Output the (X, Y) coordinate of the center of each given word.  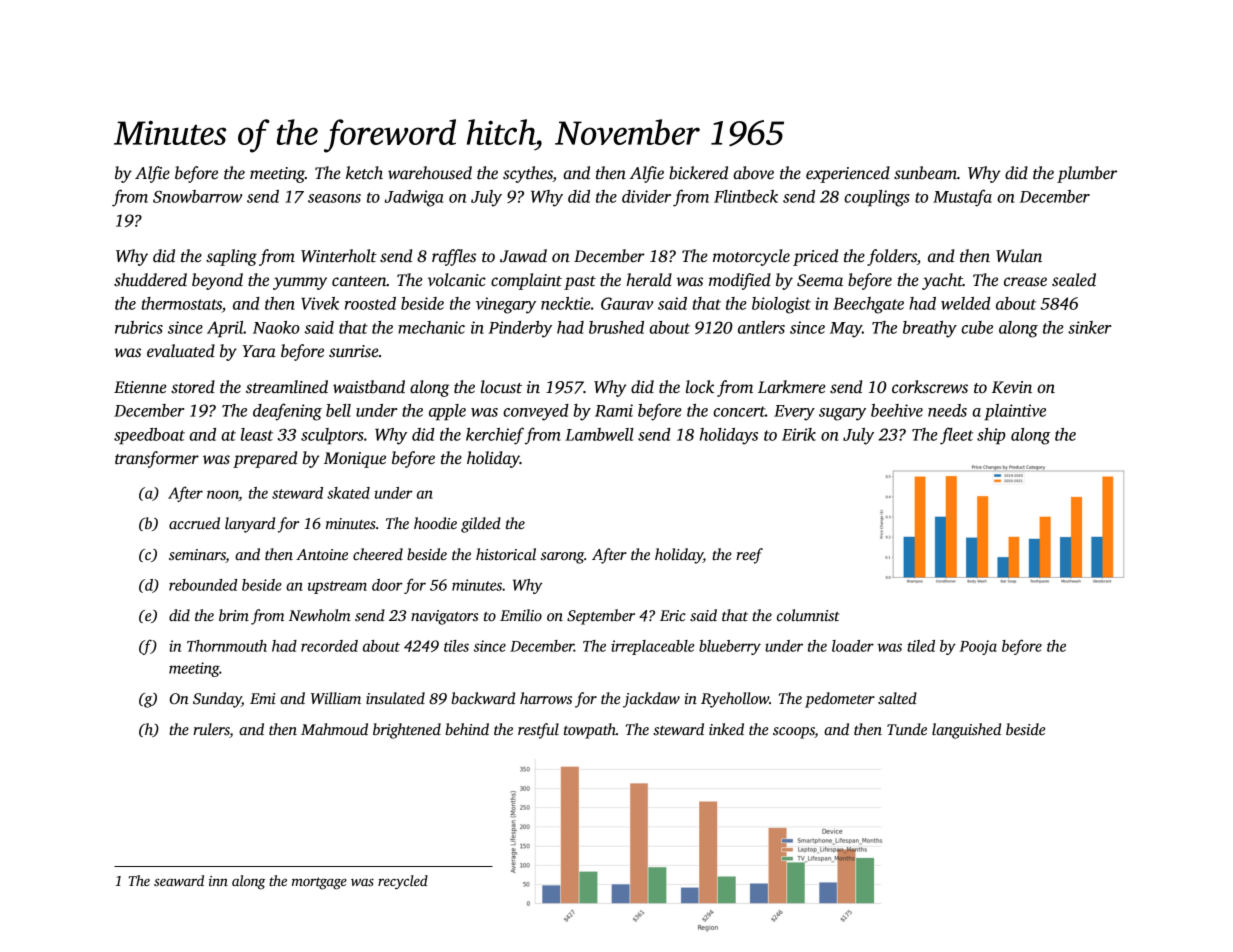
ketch (364, 173)
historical (506, 554)
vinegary (506, 305)
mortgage (319, 883)
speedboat (149, 436)
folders (892, 257)
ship (991, 436)
